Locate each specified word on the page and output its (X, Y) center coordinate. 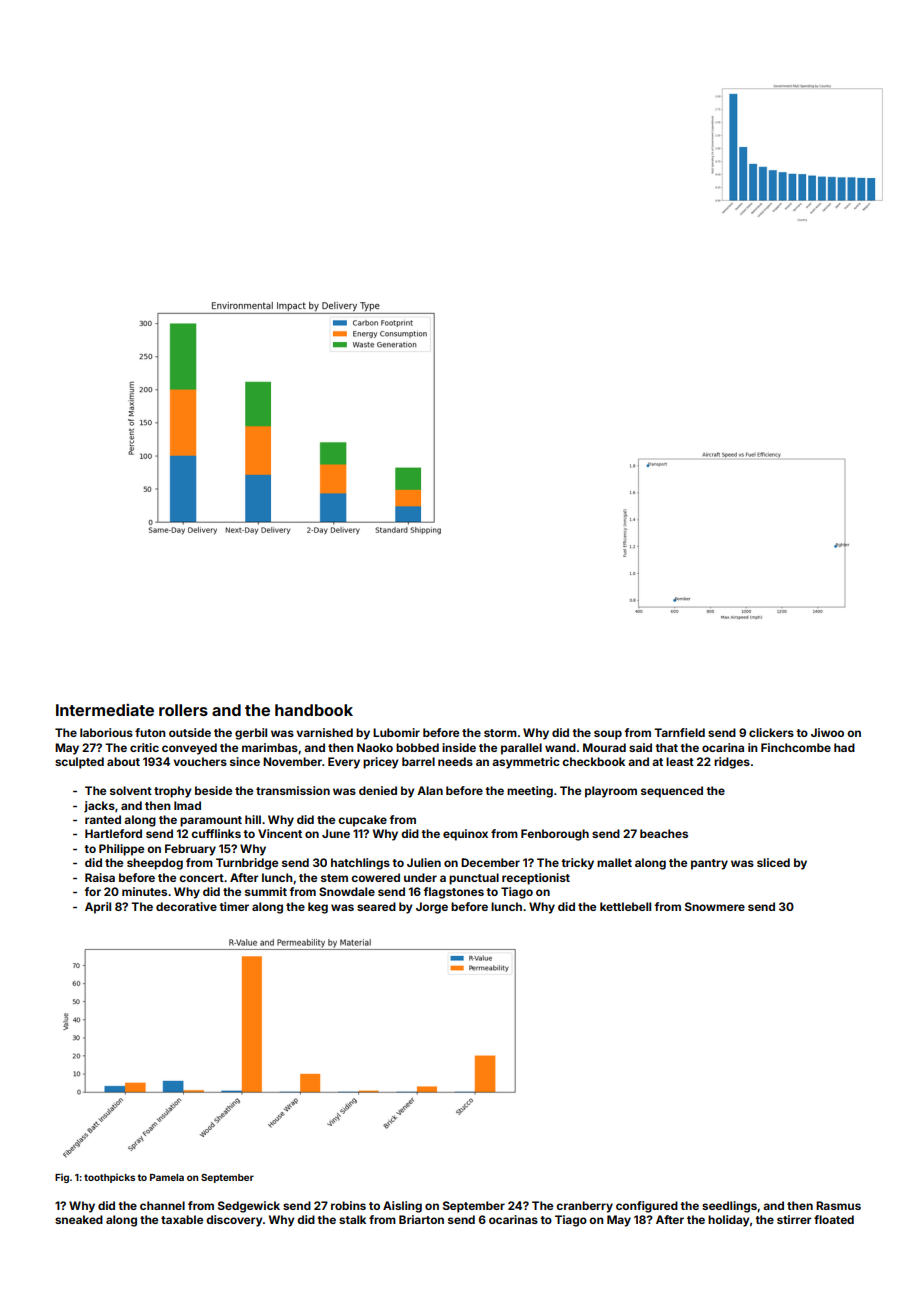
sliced (773, 862)
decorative (186, 906)
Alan (430, 790)
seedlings (729, 1207)
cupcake (362, 821)
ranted (103, 819)
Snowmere (715, 906)
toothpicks (109, 1178)
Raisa (100, 877)
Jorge (432, 908)
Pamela (167, 1177)
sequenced (672, 792)
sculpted (79, 763)
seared (376, 906)
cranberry (584, 1207)
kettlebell (625, 906)
